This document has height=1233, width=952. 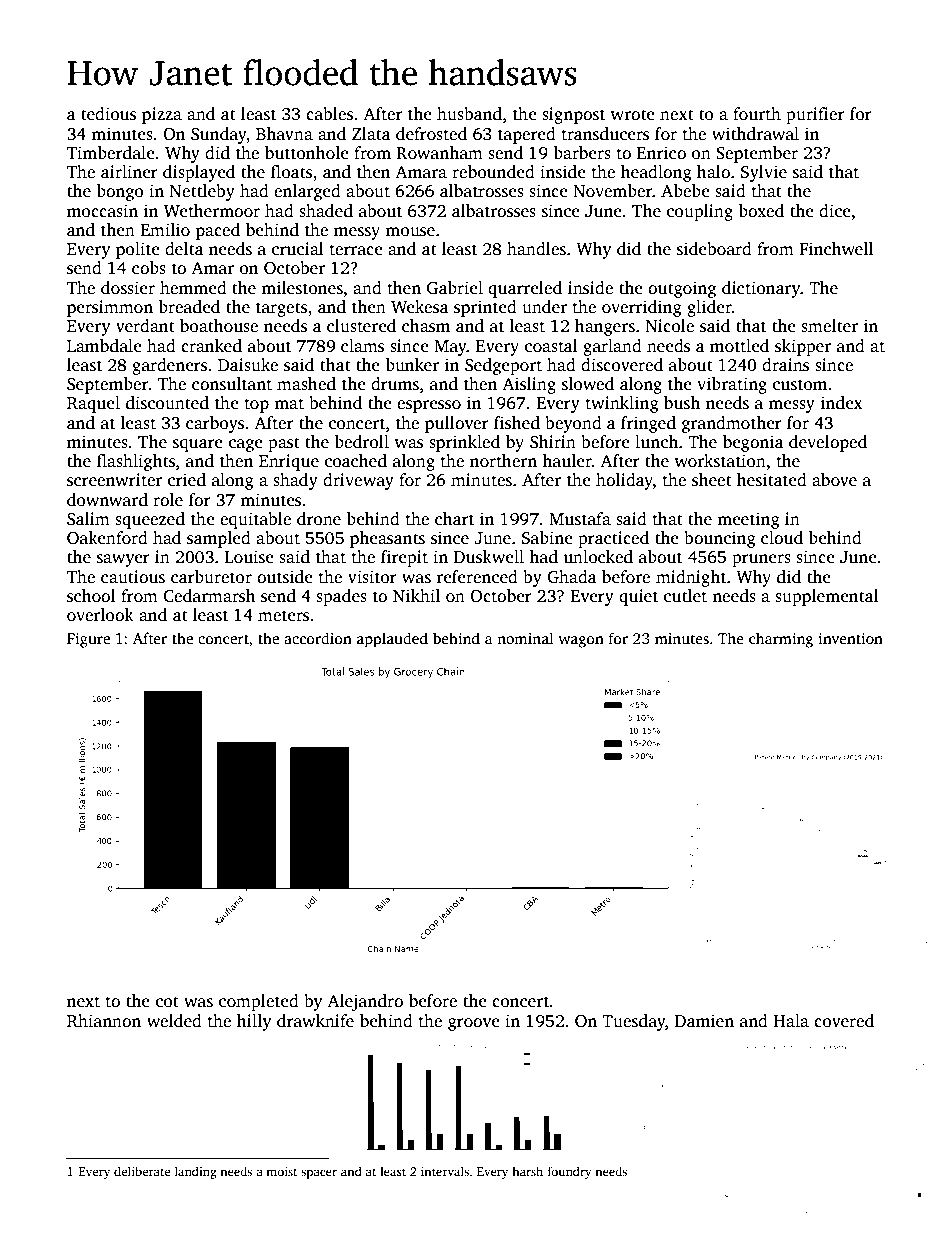 What do you see at coordinates (255, 520) in the document?
I see `equitable` at bounding box center [255, 520].
